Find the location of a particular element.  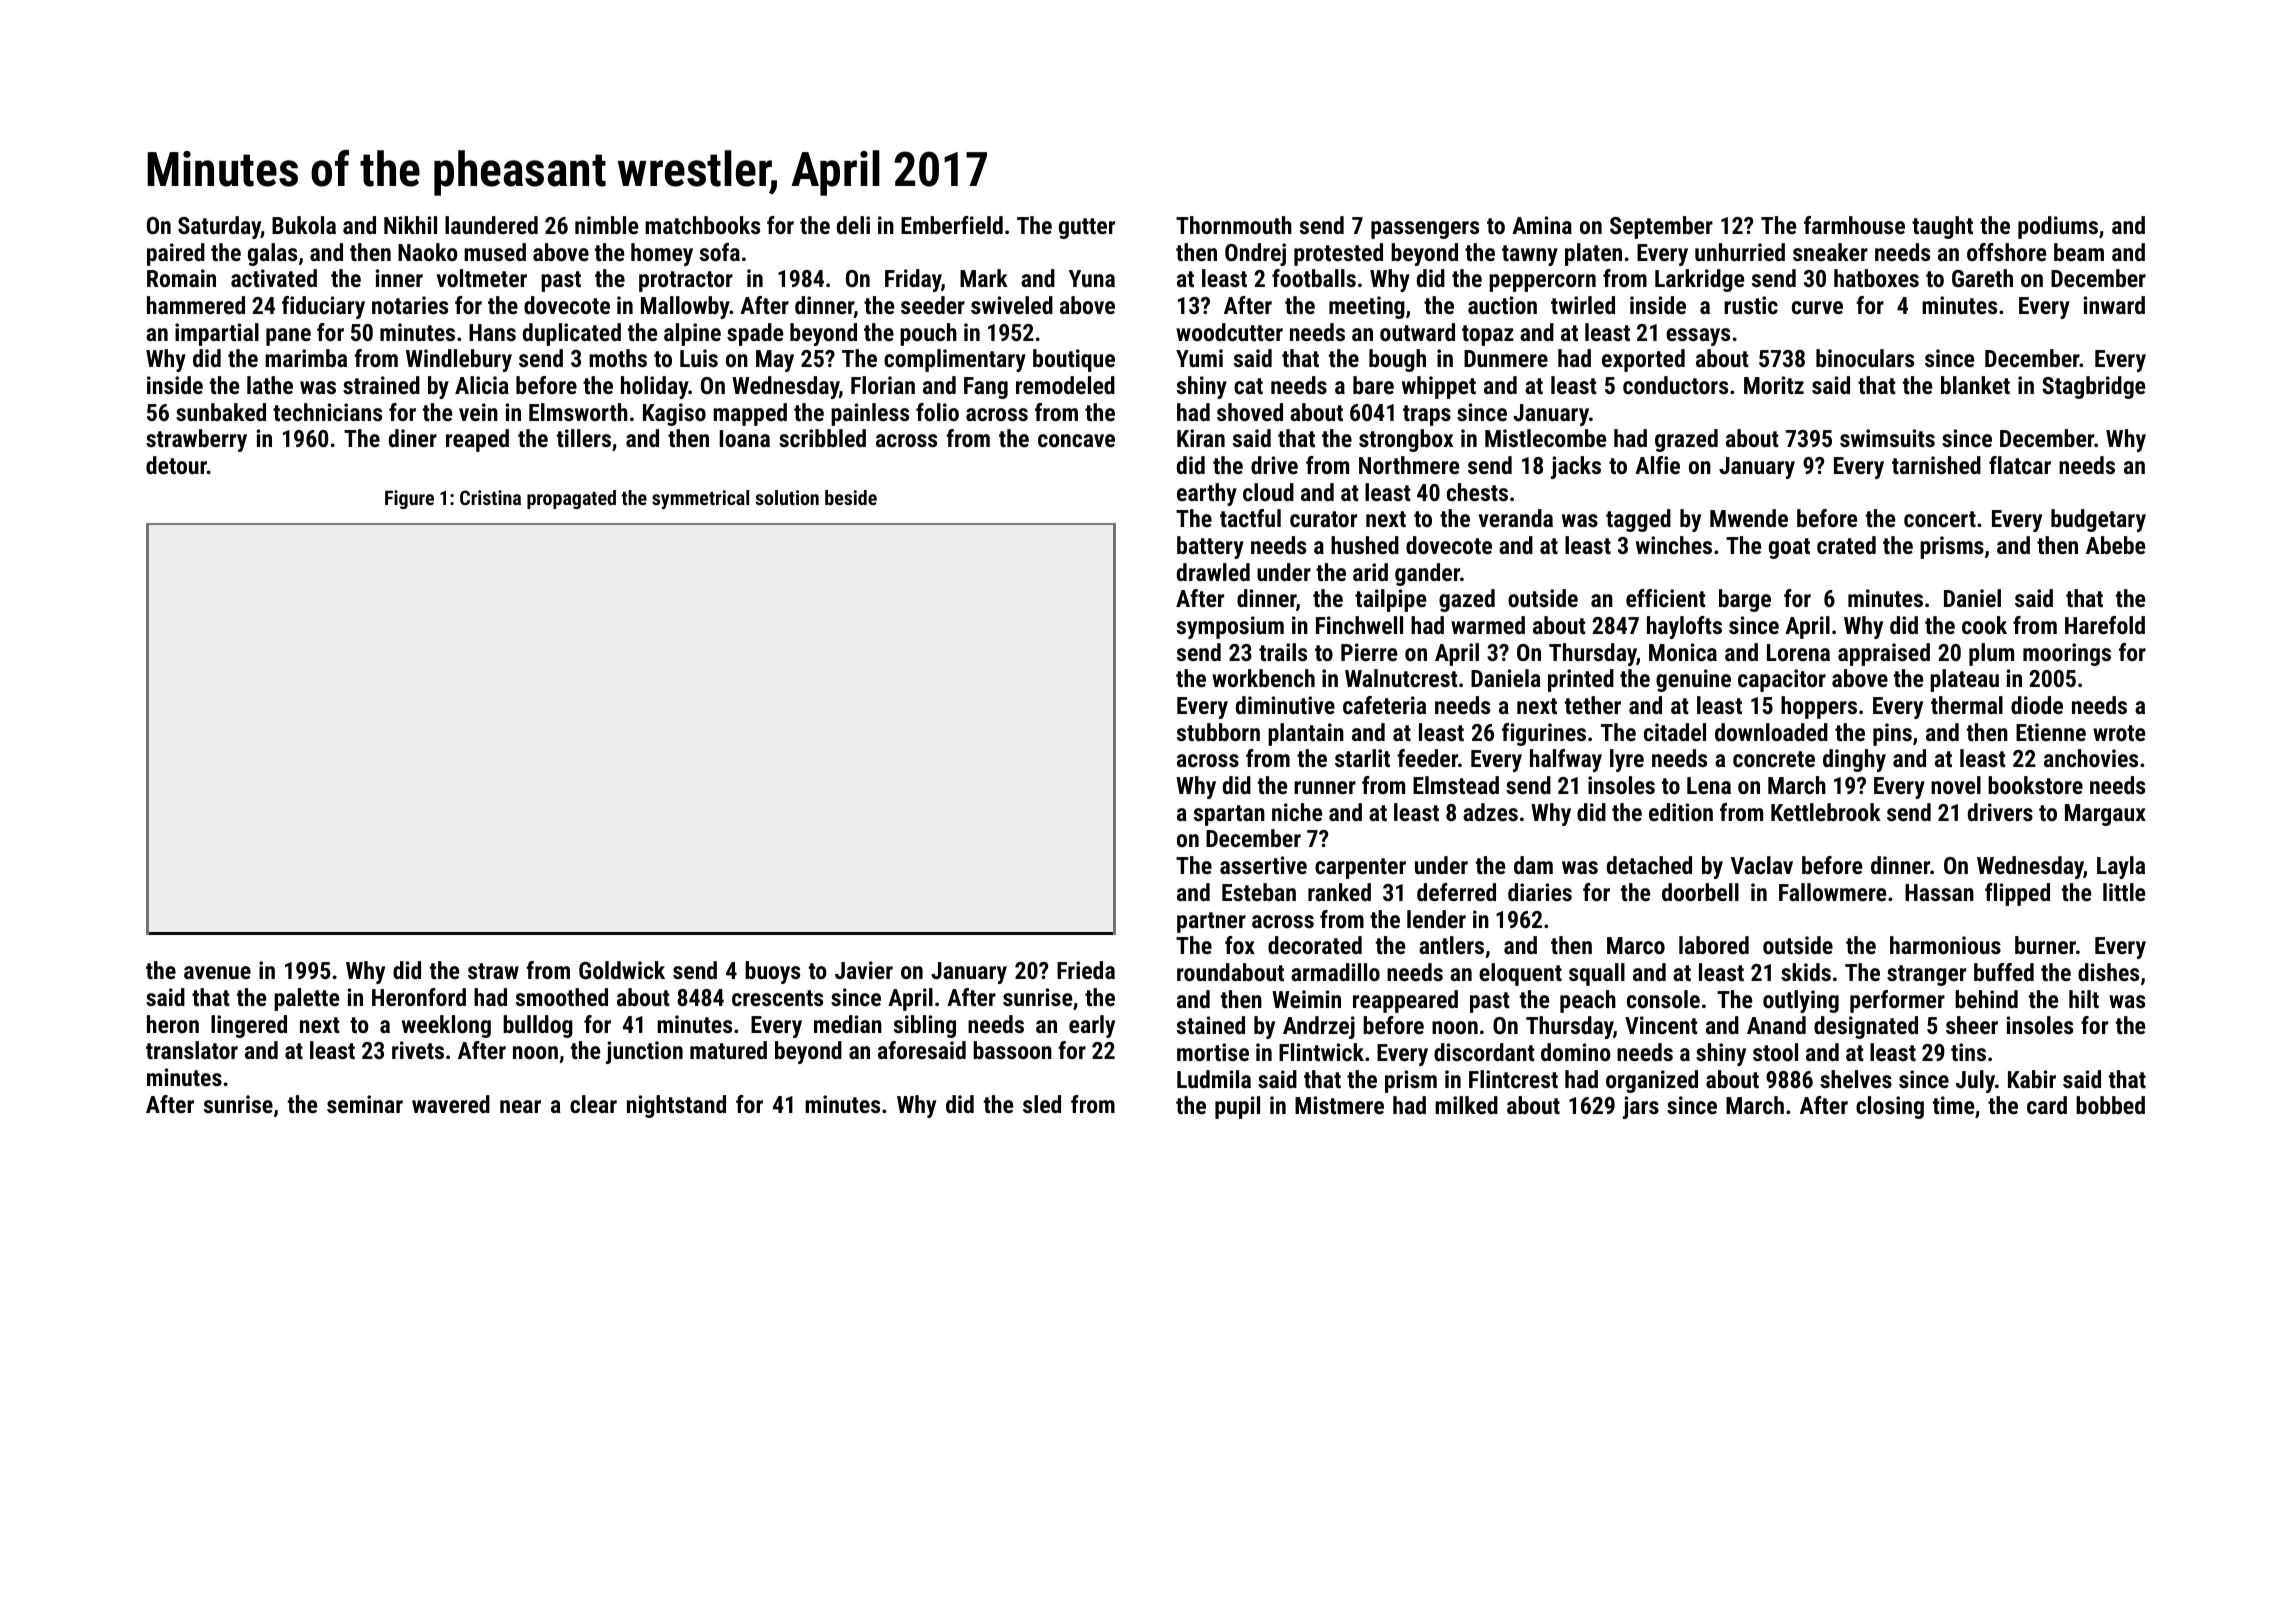

painless is located at coordinates (870, 414).
